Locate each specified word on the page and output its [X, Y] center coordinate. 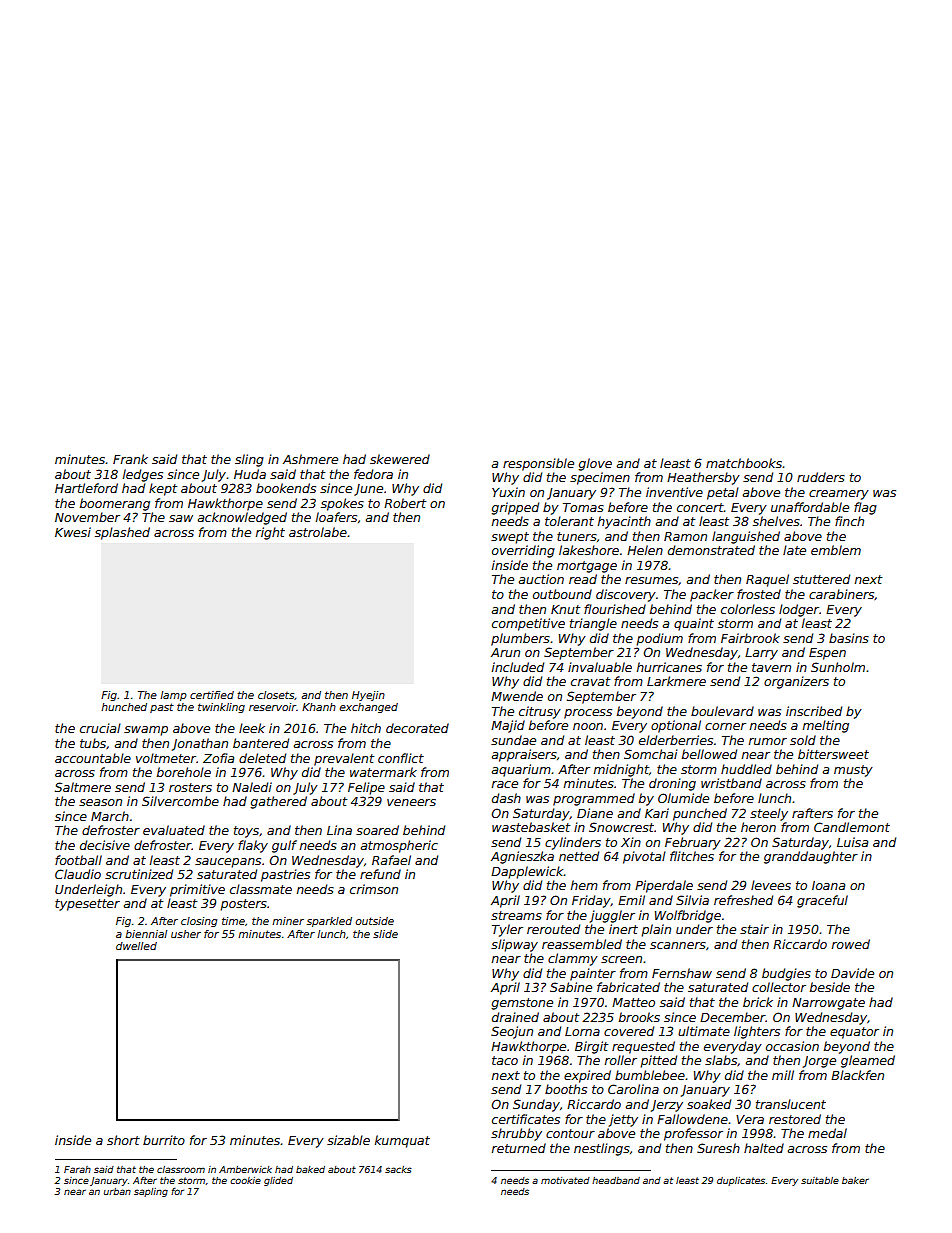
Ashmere [310, 459]
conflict [401, 758]
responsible [538, 464]
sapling [151, 1192]
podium [659, 639]
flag [865, 508]
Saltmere [83, 787]
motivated [565, 1180]
